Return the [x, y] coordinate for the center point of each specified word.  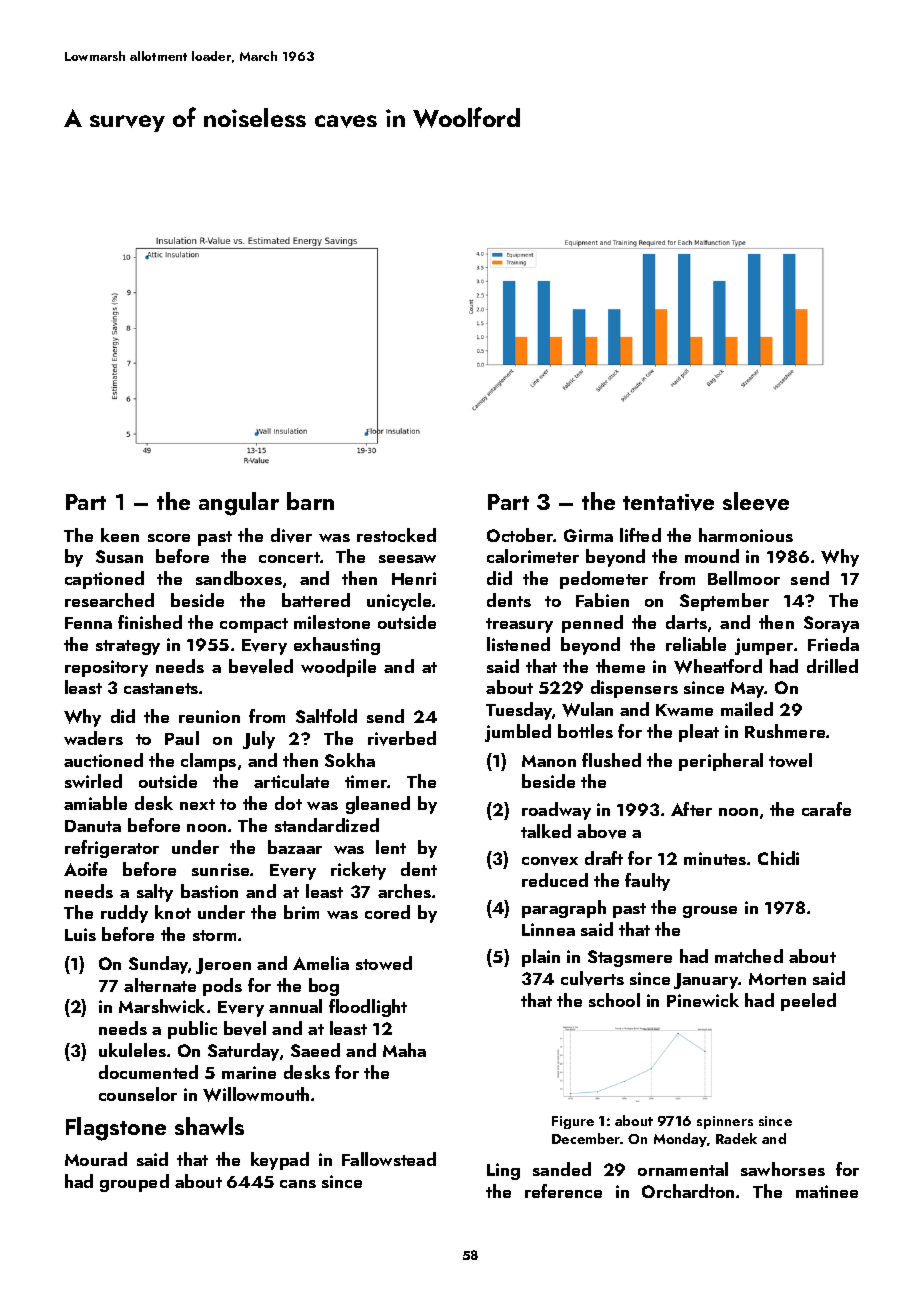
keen [120, 535]
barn [310, 501]
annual [295, 1006]
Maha [404, 1050]
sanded [562, 1169]
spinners [725, 1122]
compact [254, 625]
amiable [95, 803]
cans [298, 1184]
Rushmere [785, 731]
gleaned [378, 805]
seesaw [407, 559]
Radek [736, 1138]
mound [712, 556]
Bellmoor [744, 578]
